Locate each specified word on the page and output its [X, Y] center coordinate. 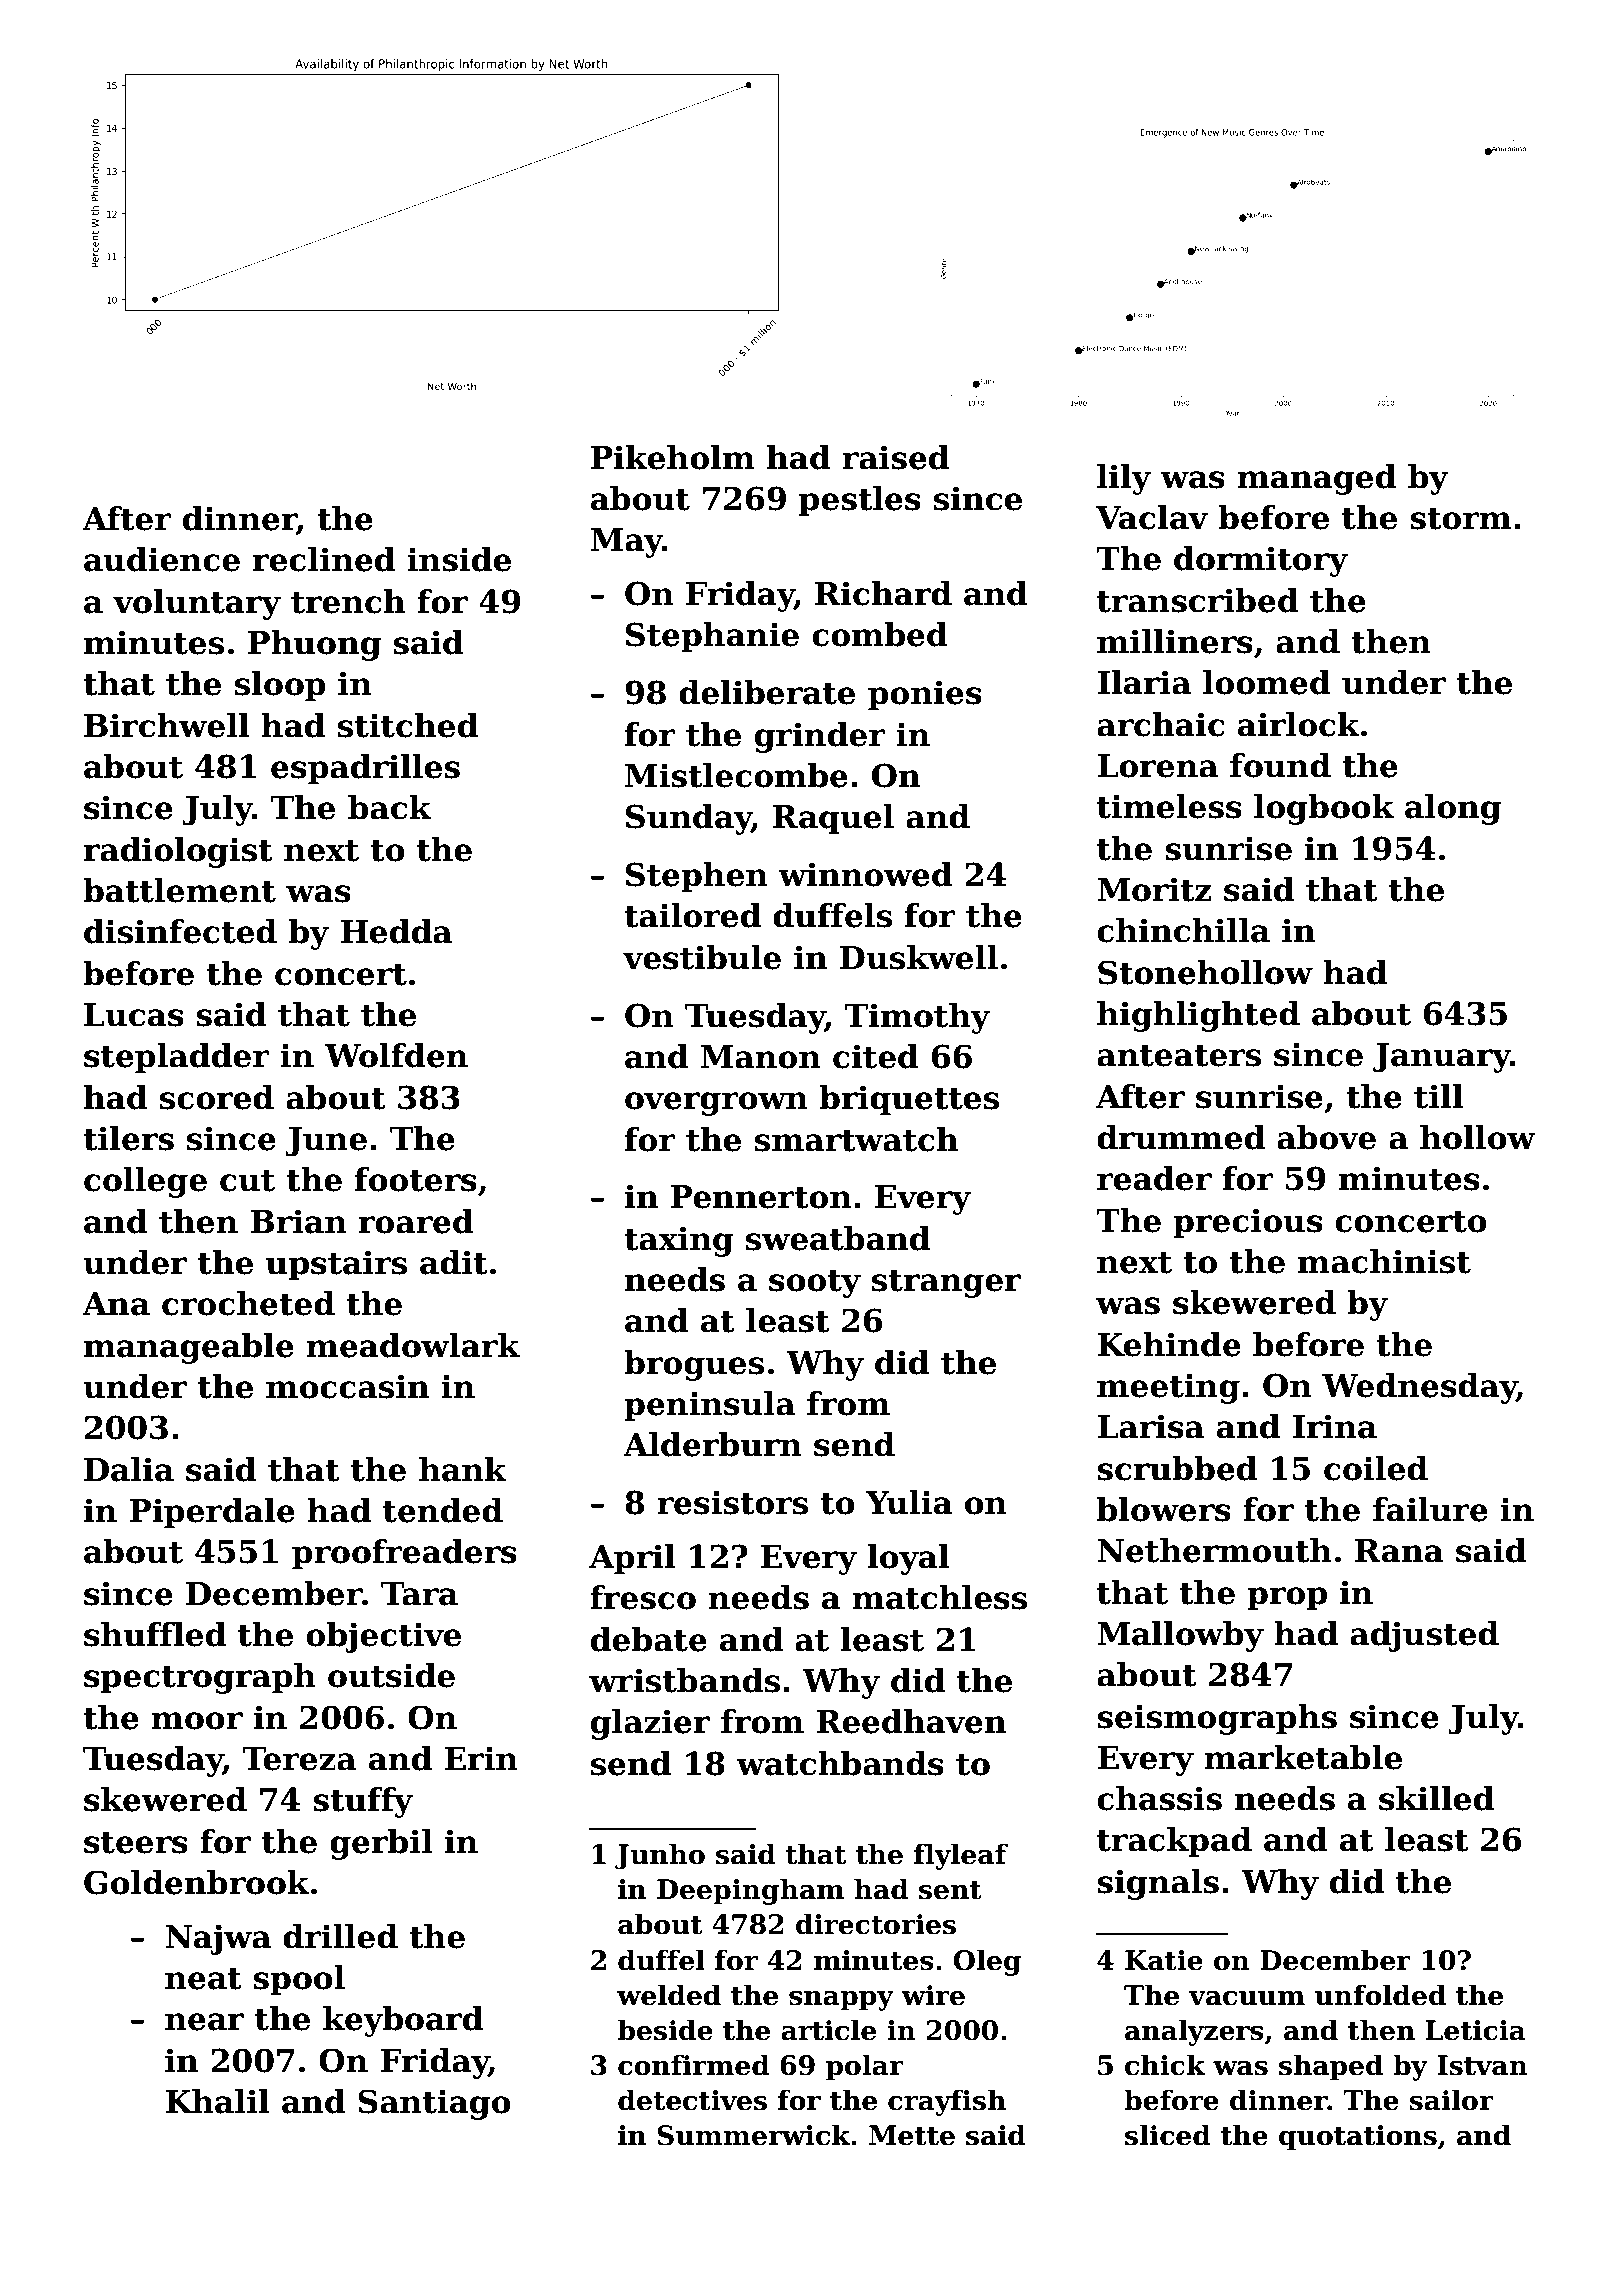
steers [136, 1843]
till [1438, 1096]
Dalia [129, 1469]
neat [203, 1979]
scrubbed [1177, 1468]
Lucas [134, 1015]
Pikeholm [673, 457]
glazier [650, 1724]
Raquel [833, 819]
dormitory [1261, 561]
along [1453, 809]
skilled [1436, 1798]
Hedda [396, 931]
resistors [732, 1502]
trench [348, 601]
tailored [692, 915]
